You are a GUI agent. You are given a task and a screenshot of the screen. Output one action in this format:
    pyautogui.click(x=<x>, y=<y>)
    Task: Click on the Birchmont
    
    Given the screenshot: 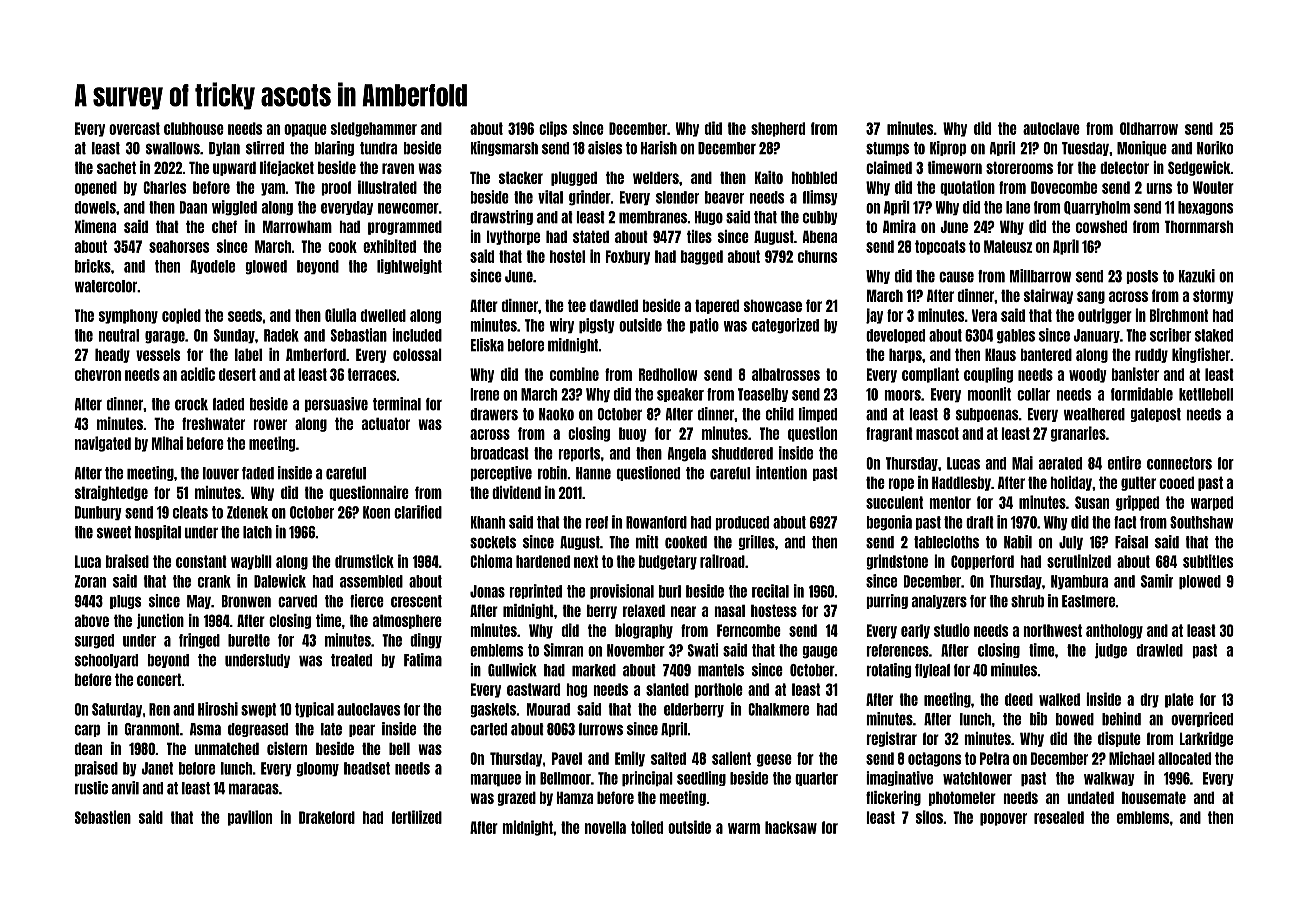 What is the action you would take?
    pyautogui.click(x=1179, y=315)
